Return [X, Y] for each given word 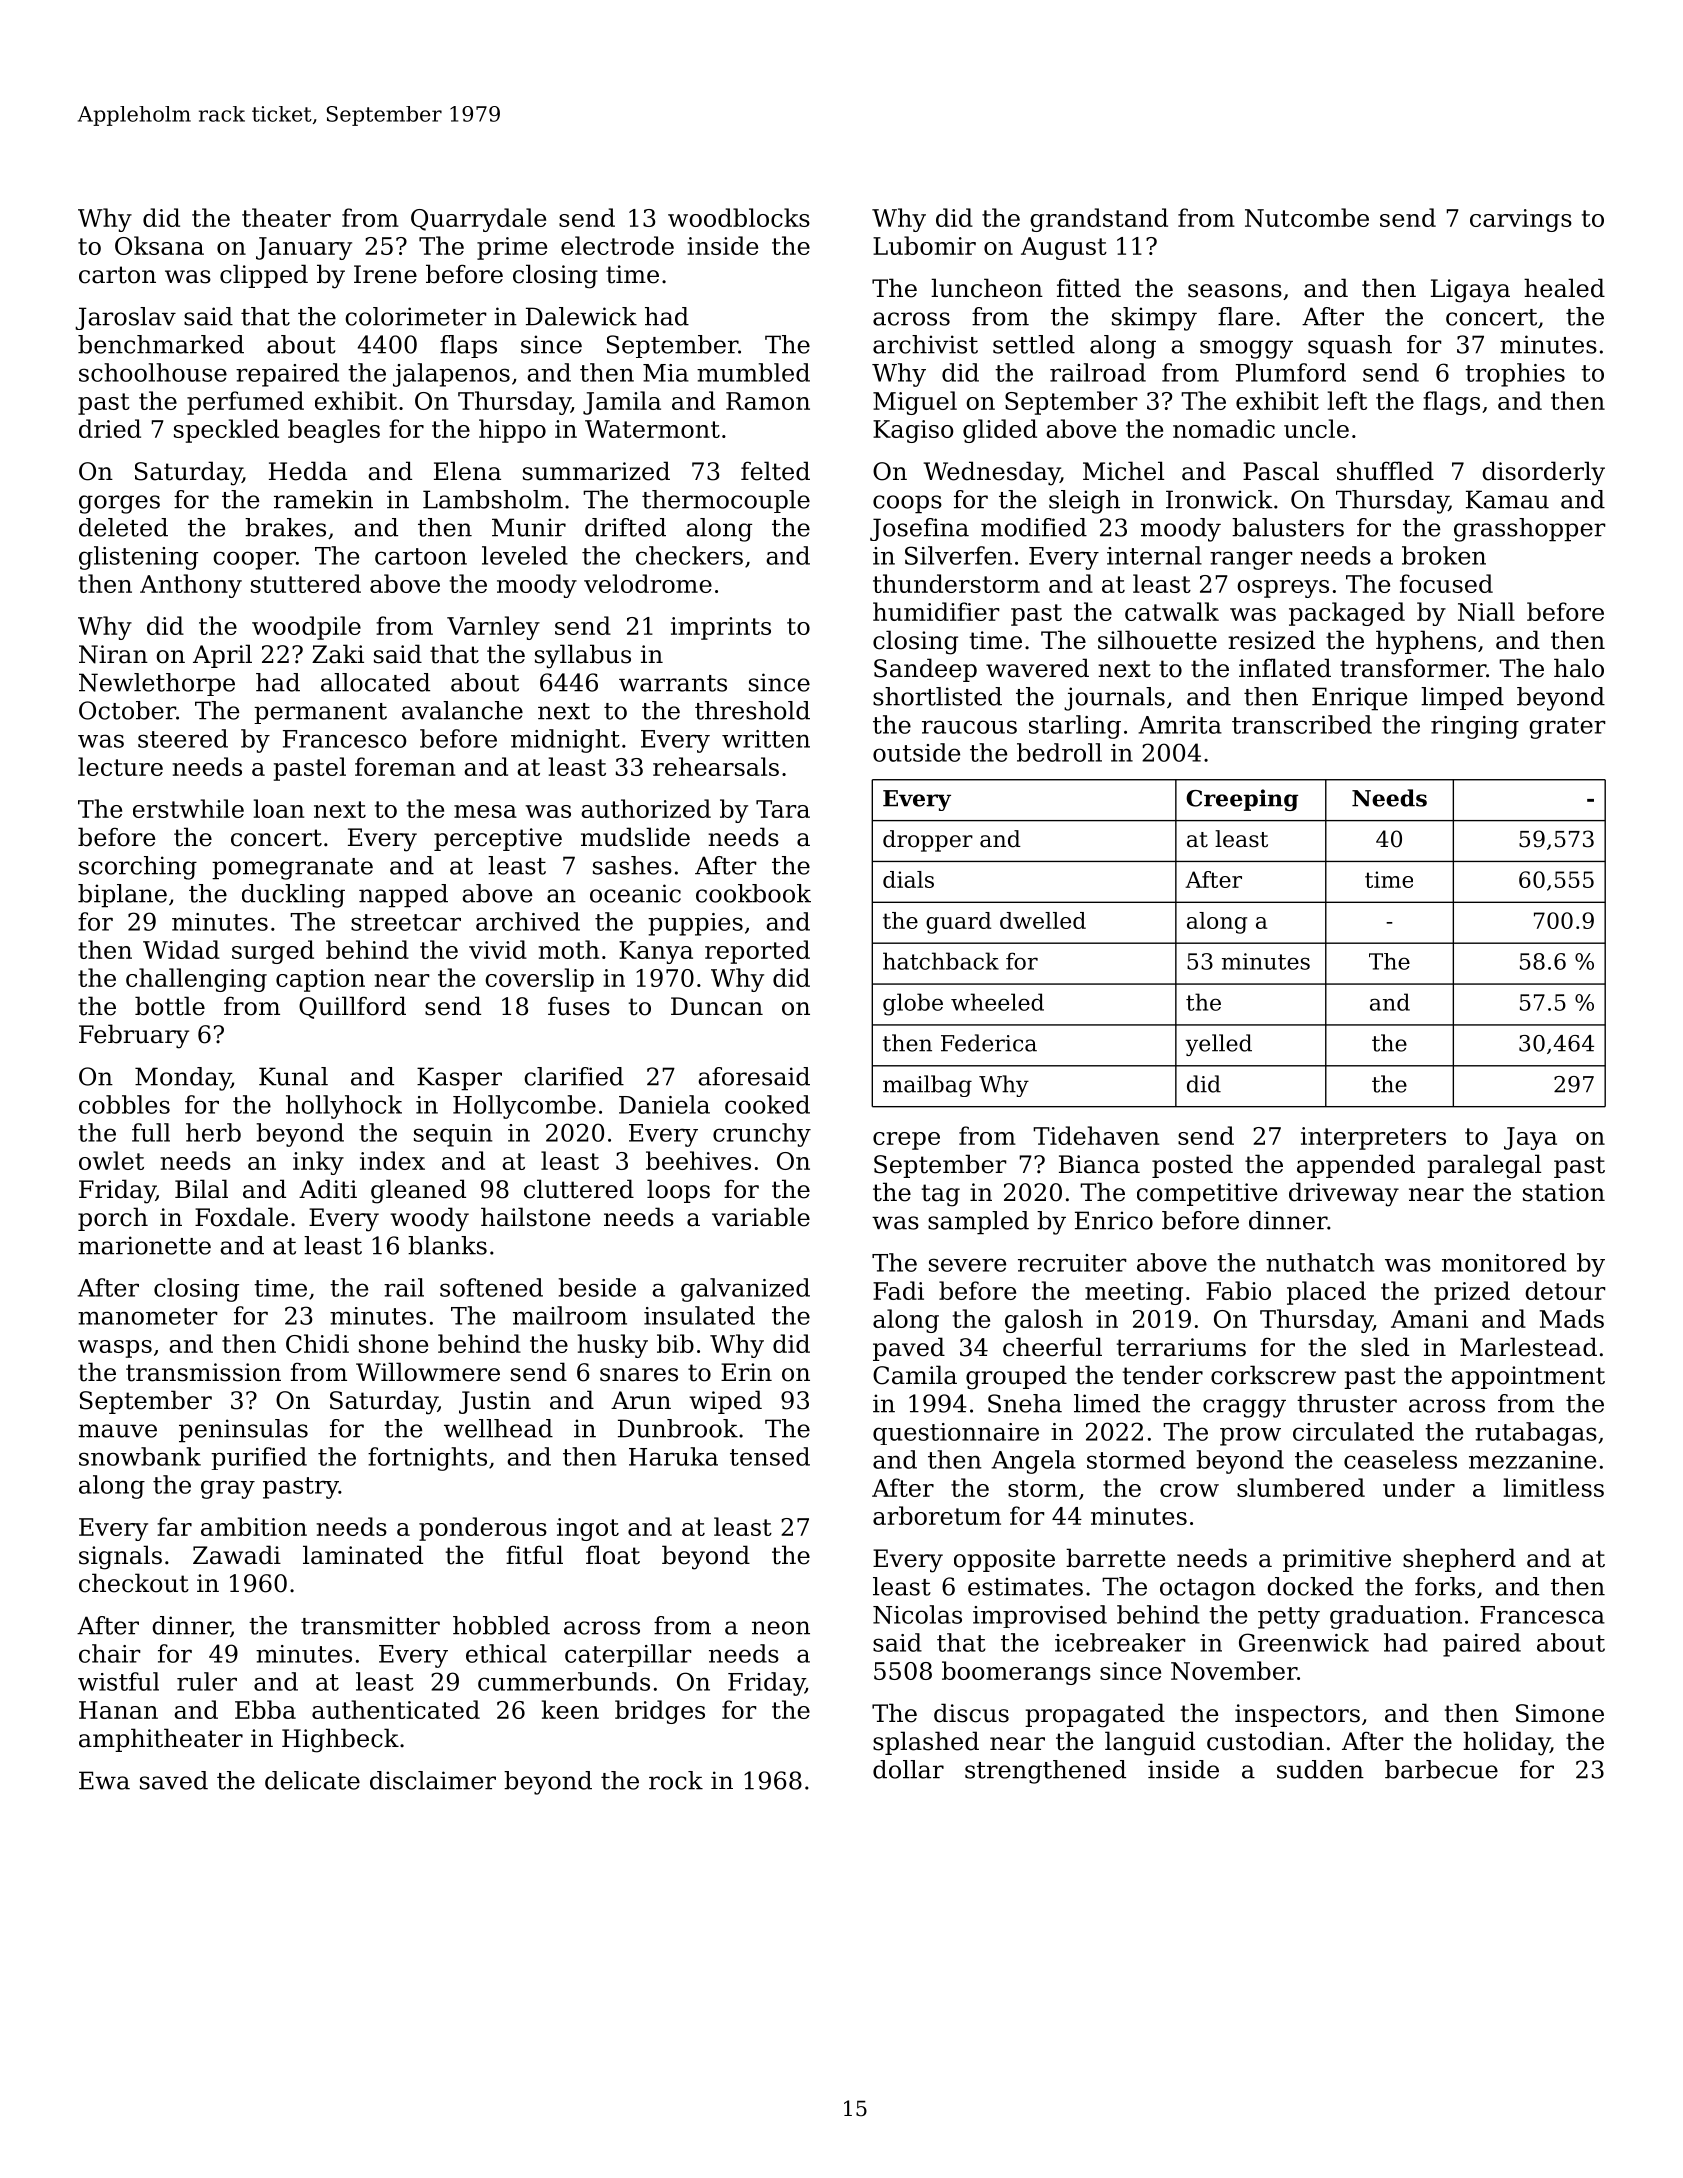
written [766, 739]
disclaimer [433, 1780]
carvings [1521, 220]
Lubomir [924, 245]
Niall [1486, 611]
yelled [1218, 1045]
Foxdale [241, 1217]
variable [761, 1217]
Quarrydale [478, 220]
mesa [485, 811]
